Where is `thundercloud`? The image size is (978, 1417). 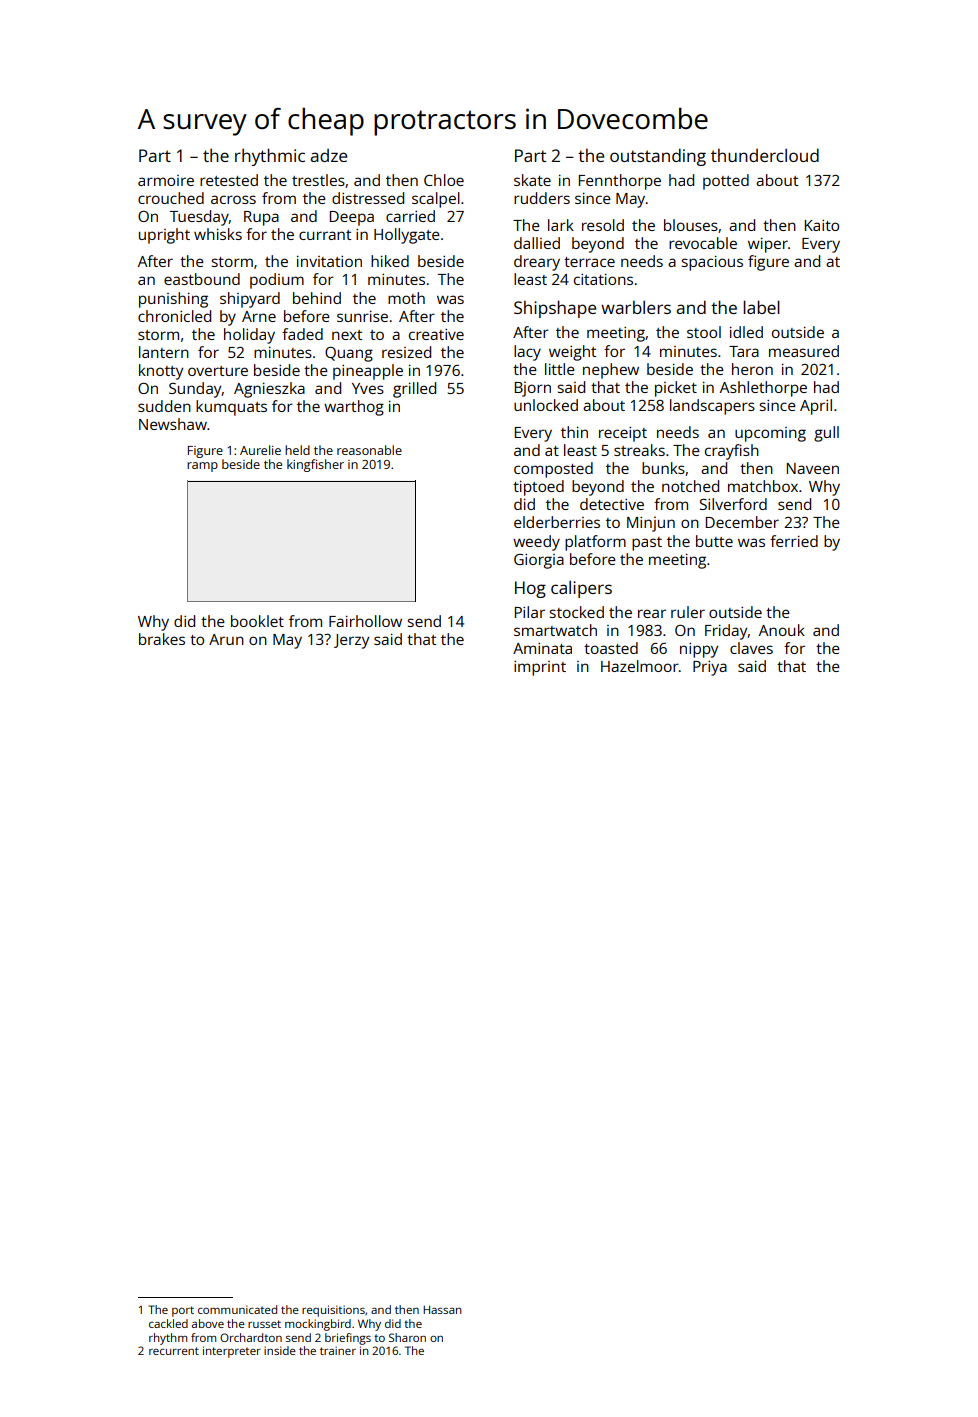
thundercloud is located at coordinates (765, 155).
